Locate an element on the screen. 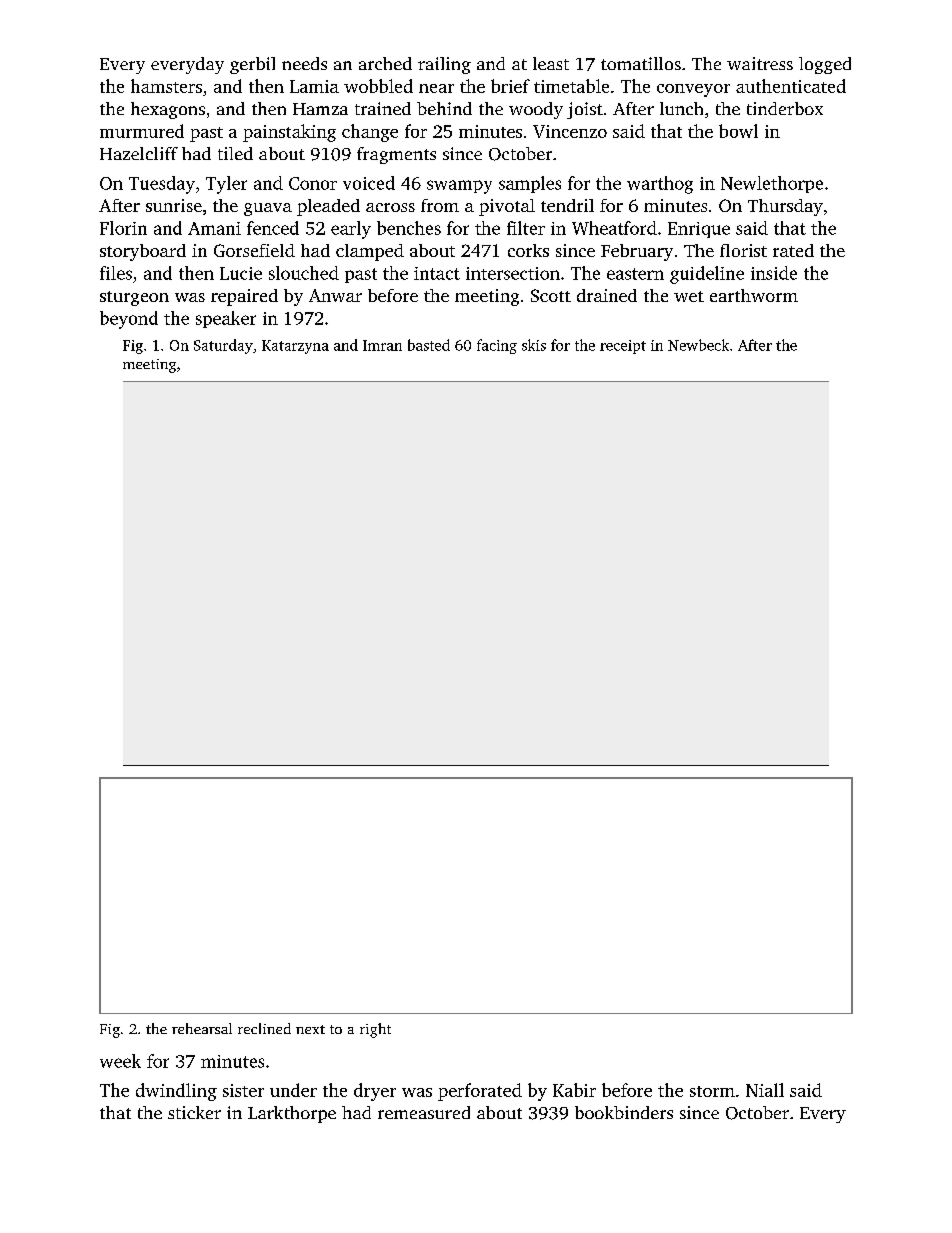 This screenshot has width=952, height=1233. Newbeck is located at coordinates (698, 345).
